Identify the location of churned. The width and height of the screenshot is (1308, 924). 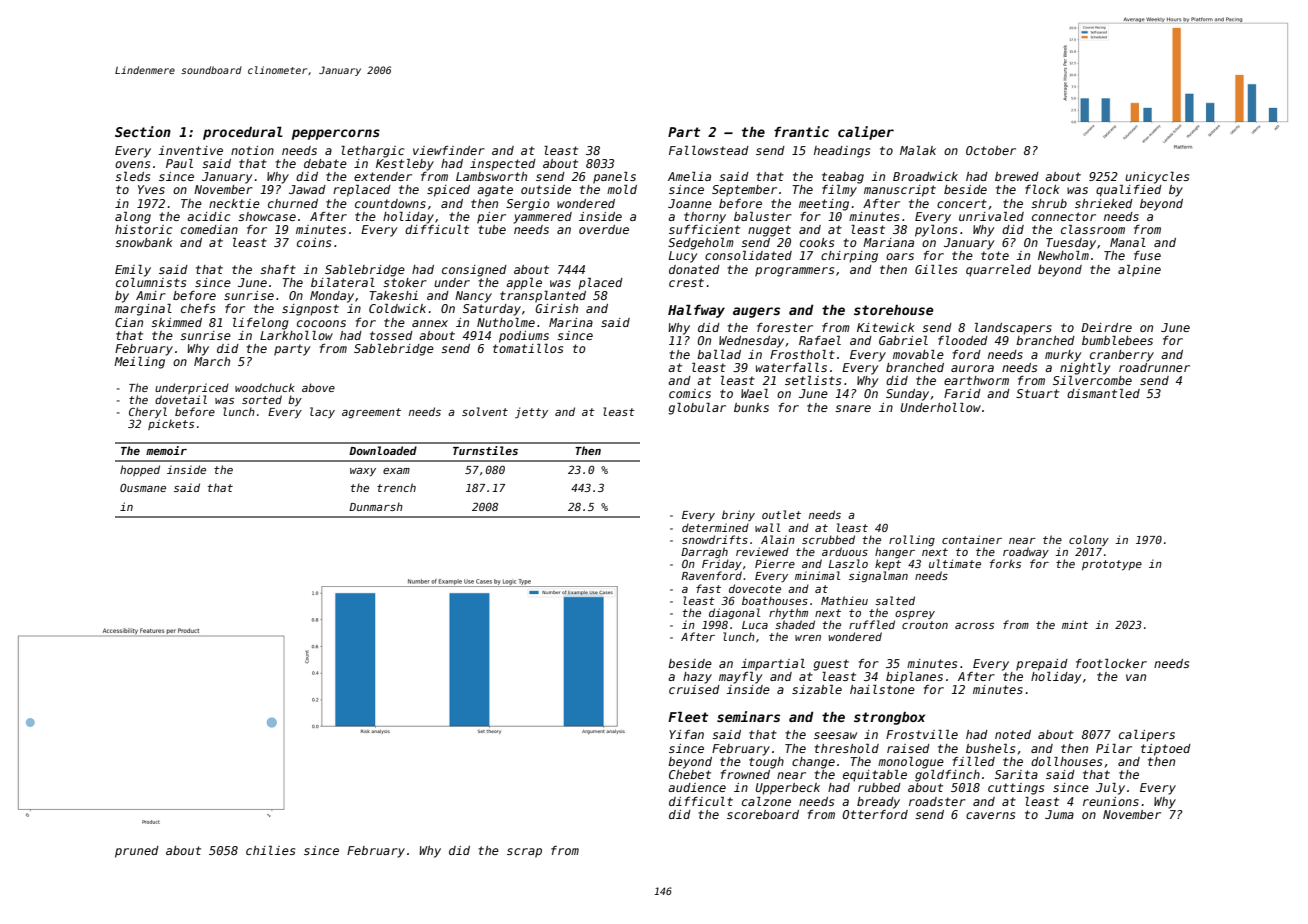
(293, 203).
